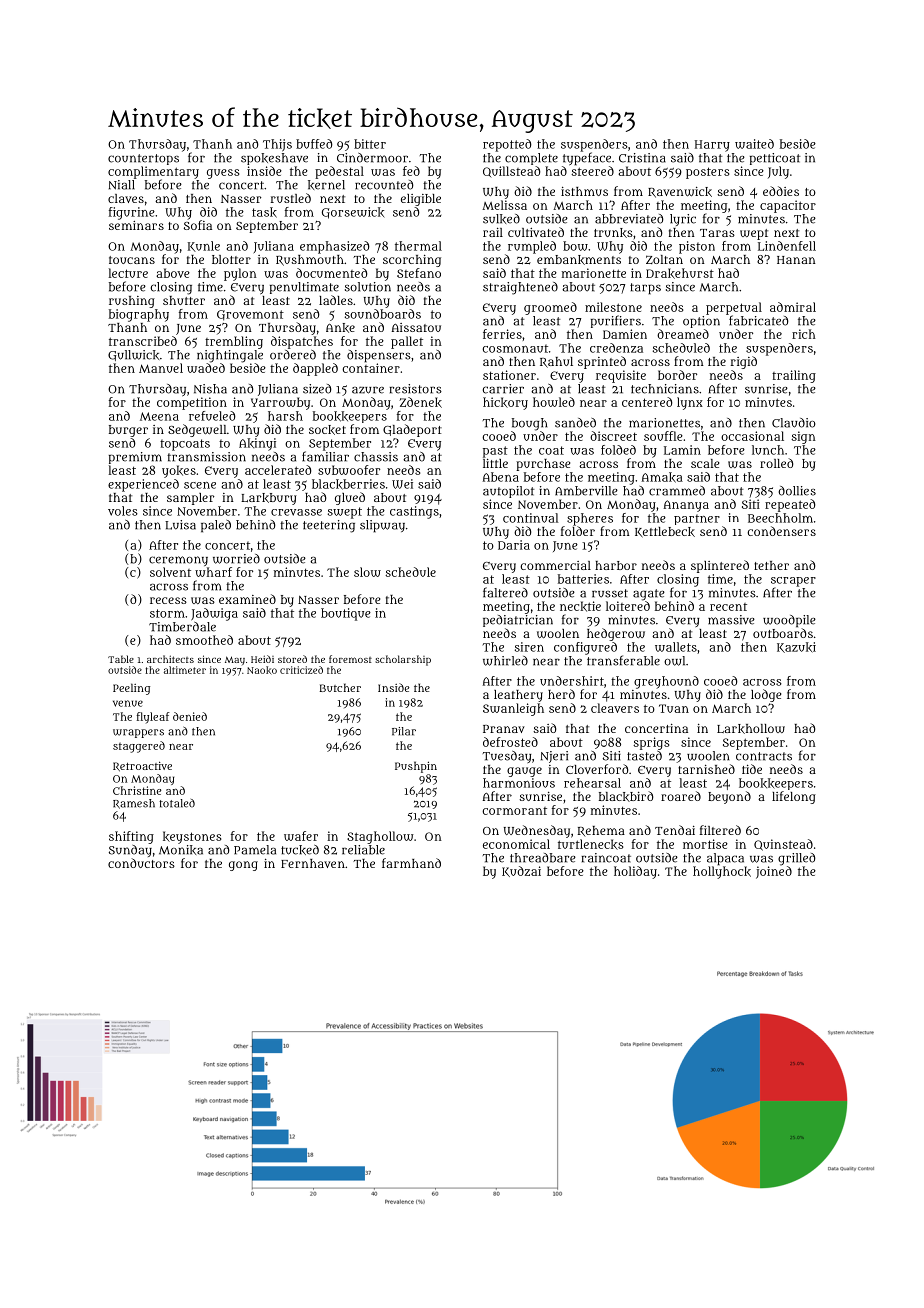  Describe the element at coordinates (257, 444) in the image. I see `Akinyi` at that location.
